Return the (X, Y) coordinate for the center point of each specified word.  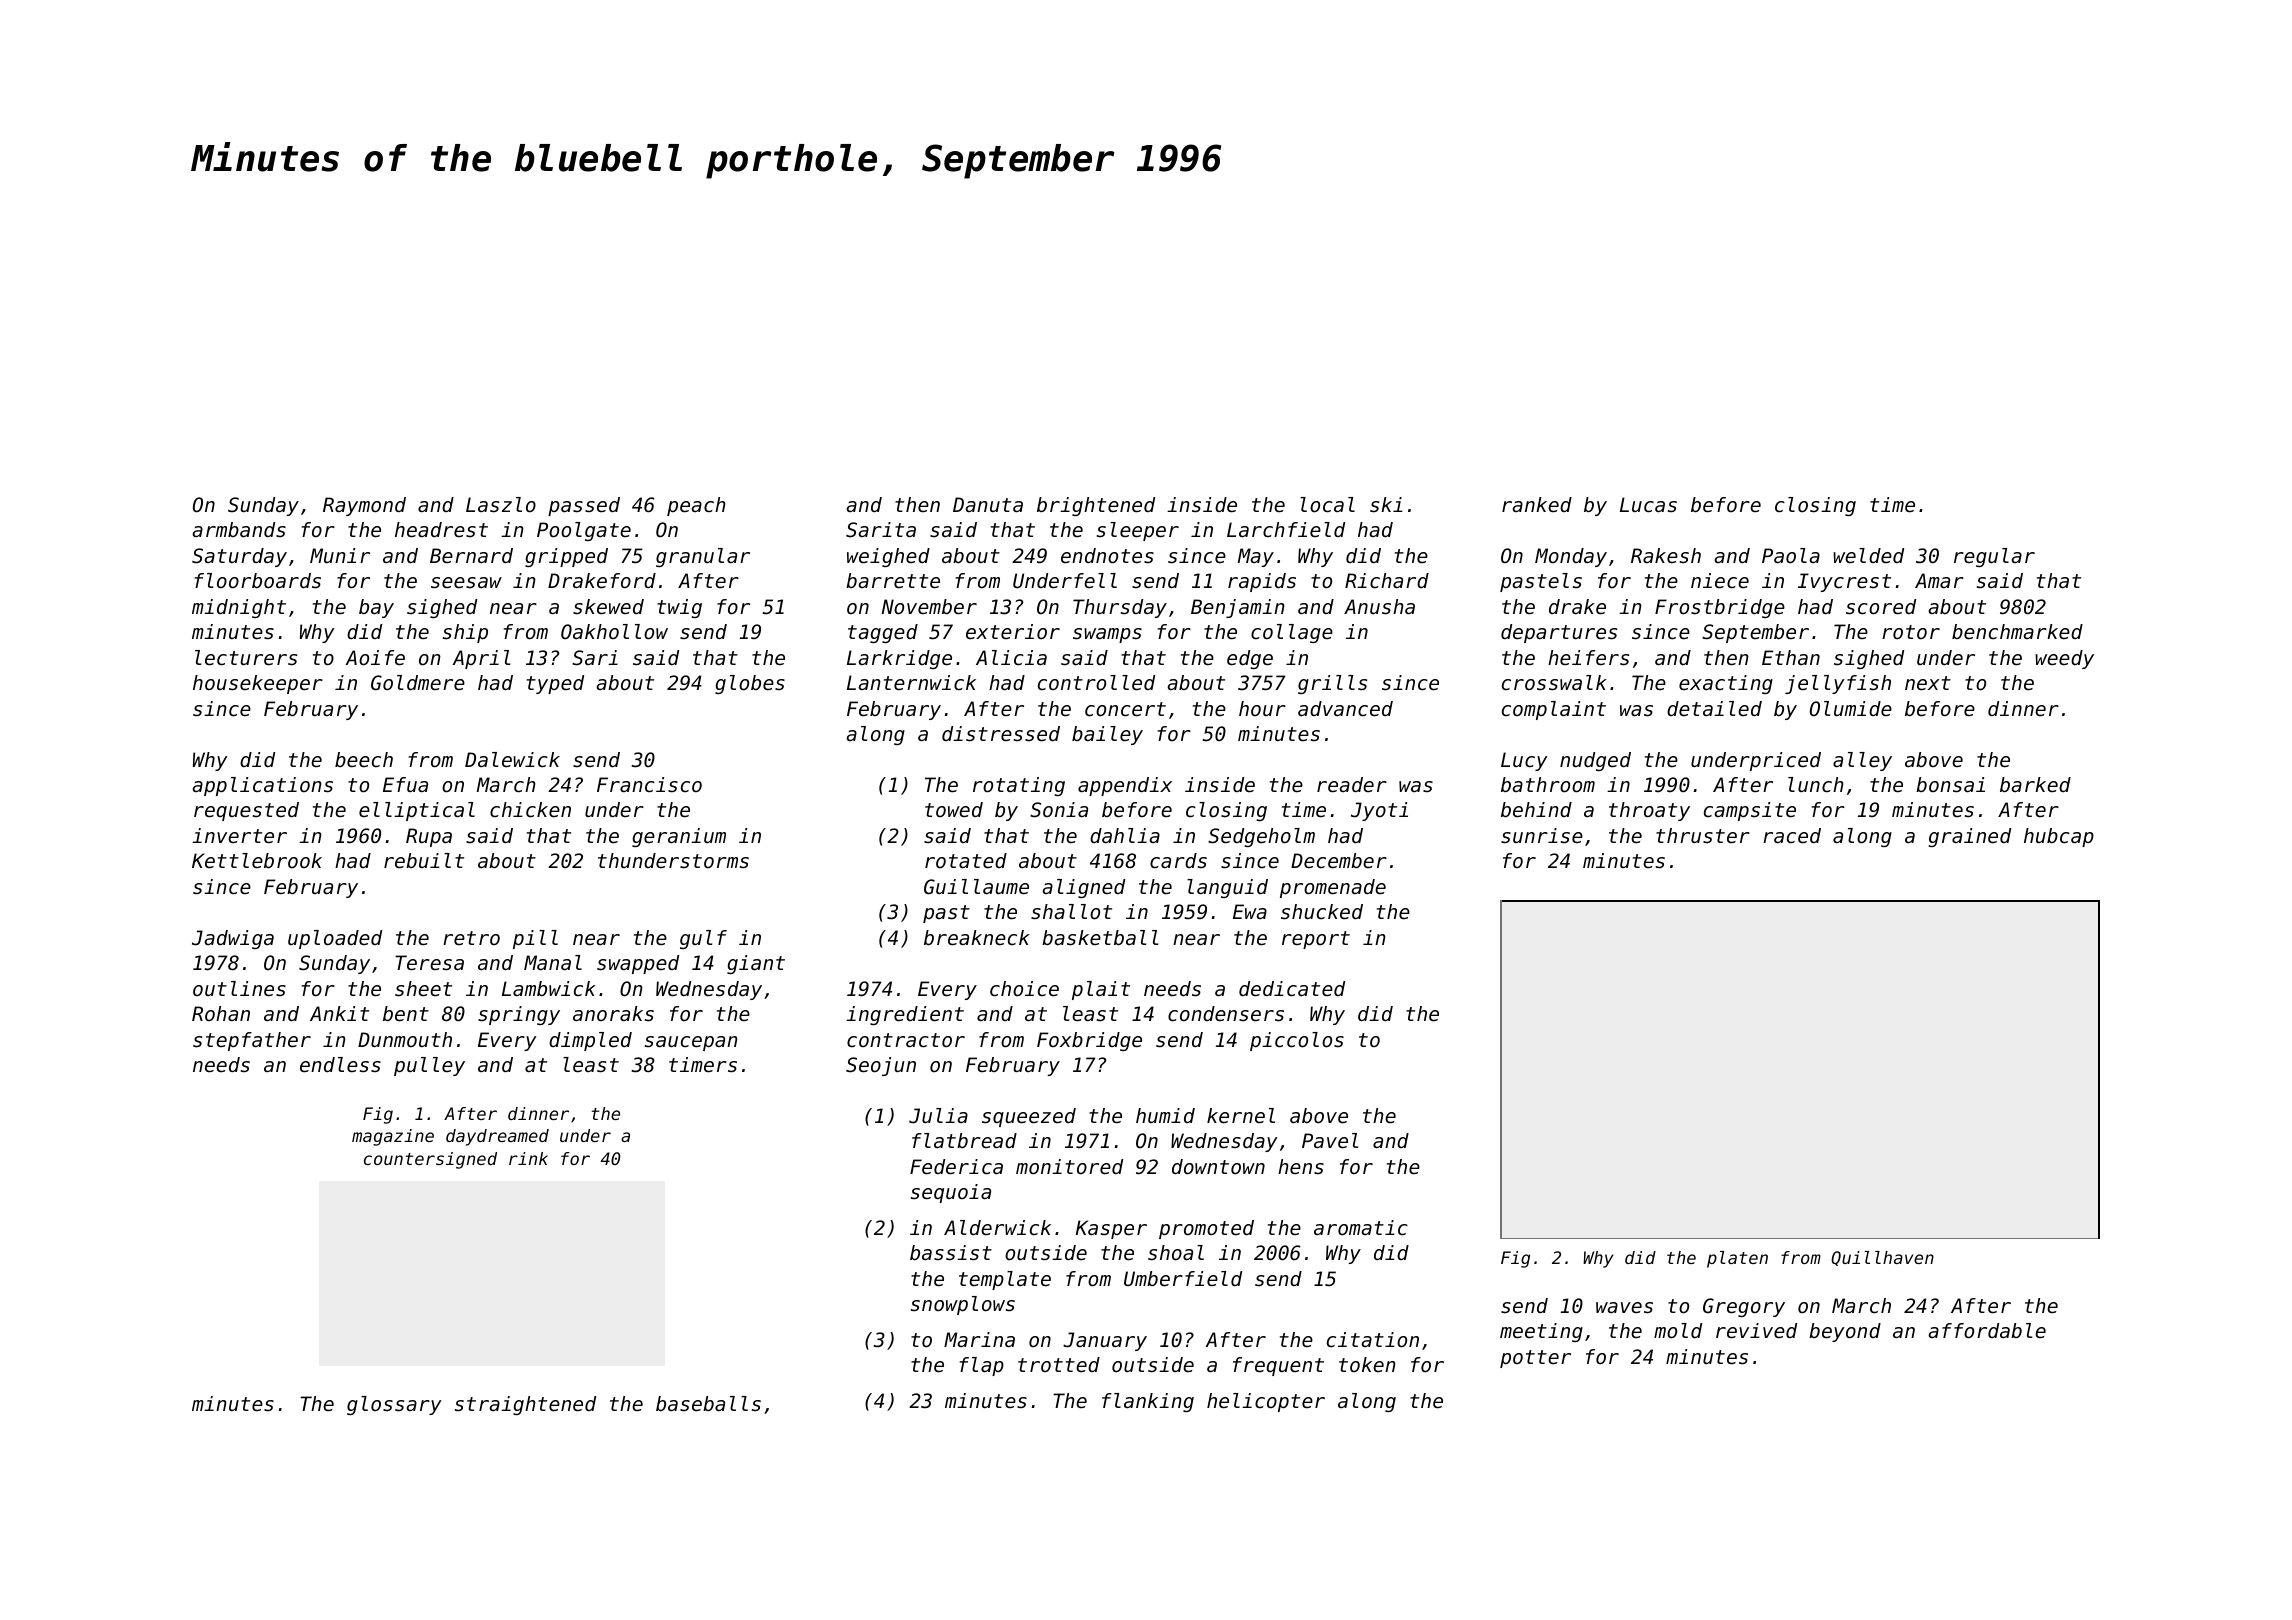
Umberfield (1183, 1279)
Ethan (1791, 657)
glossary (394, 1405)
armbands (239, 530)
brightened (1096, 506)
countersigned (430, 1160)
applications (262, 786)
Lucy (1524, 761)
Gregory (1744, 1307)
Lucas (1648, 505)
